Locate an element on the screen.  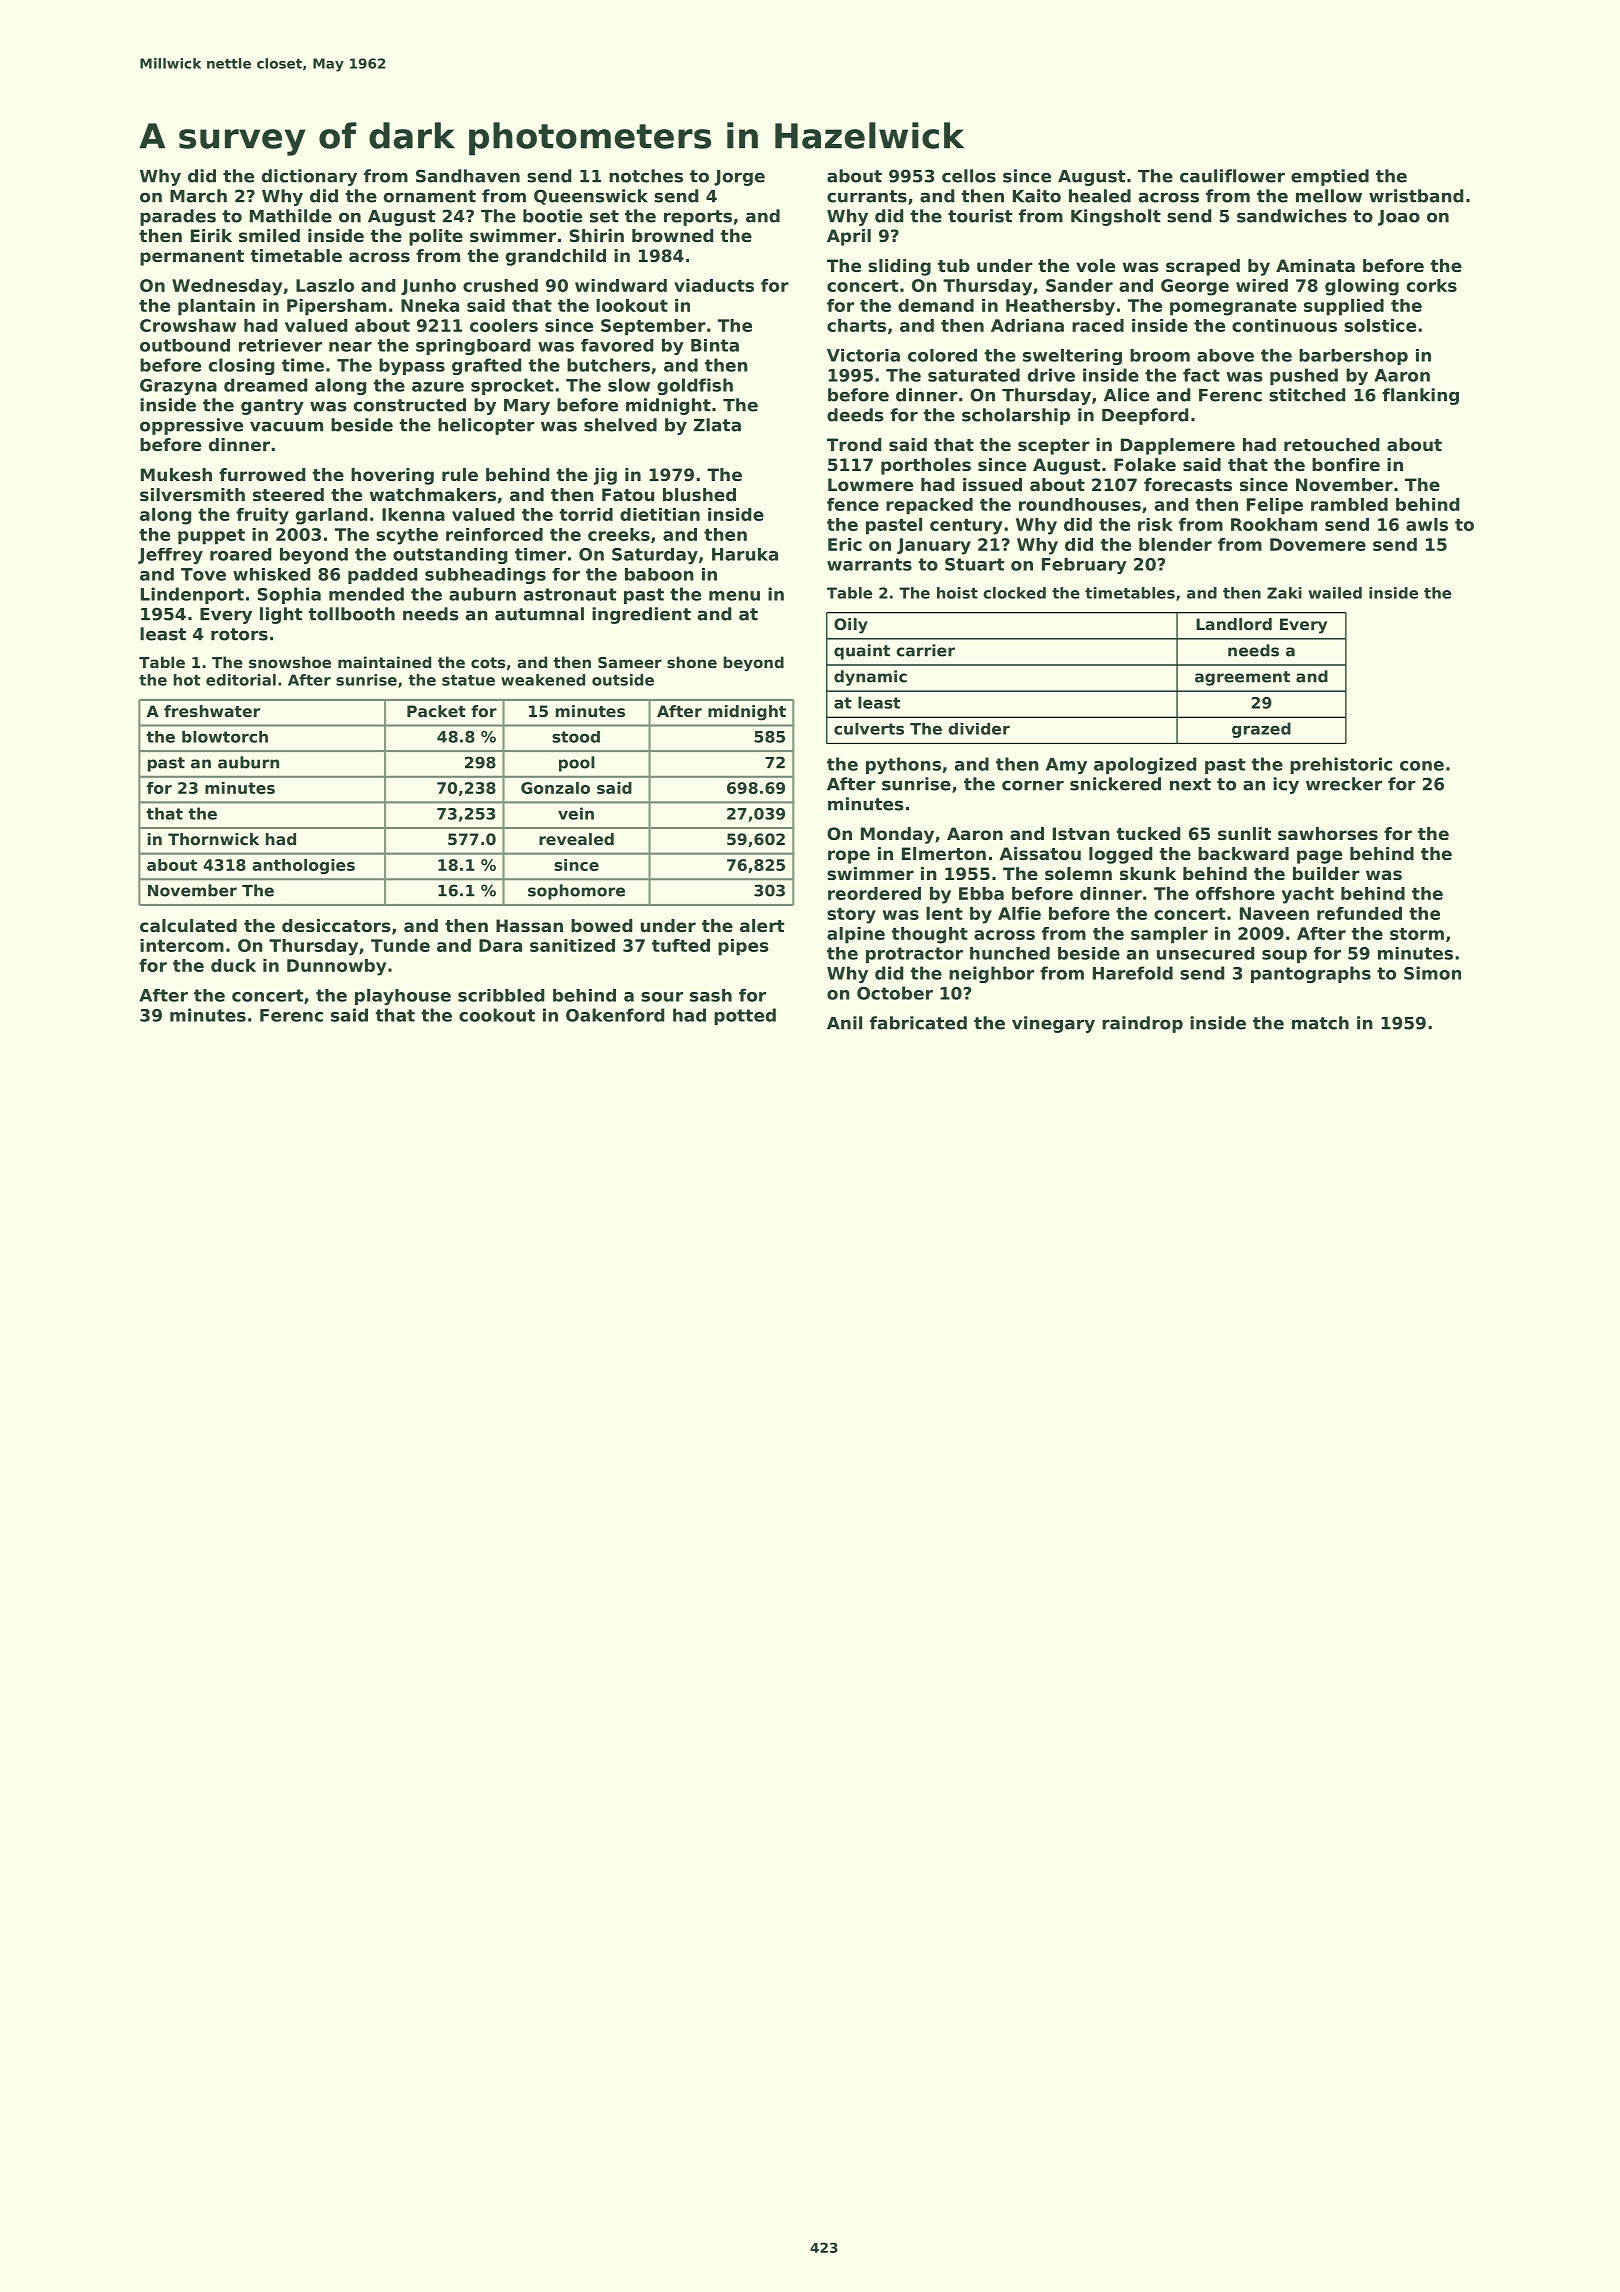
Thornwick is located at coordinates (213, 839).
